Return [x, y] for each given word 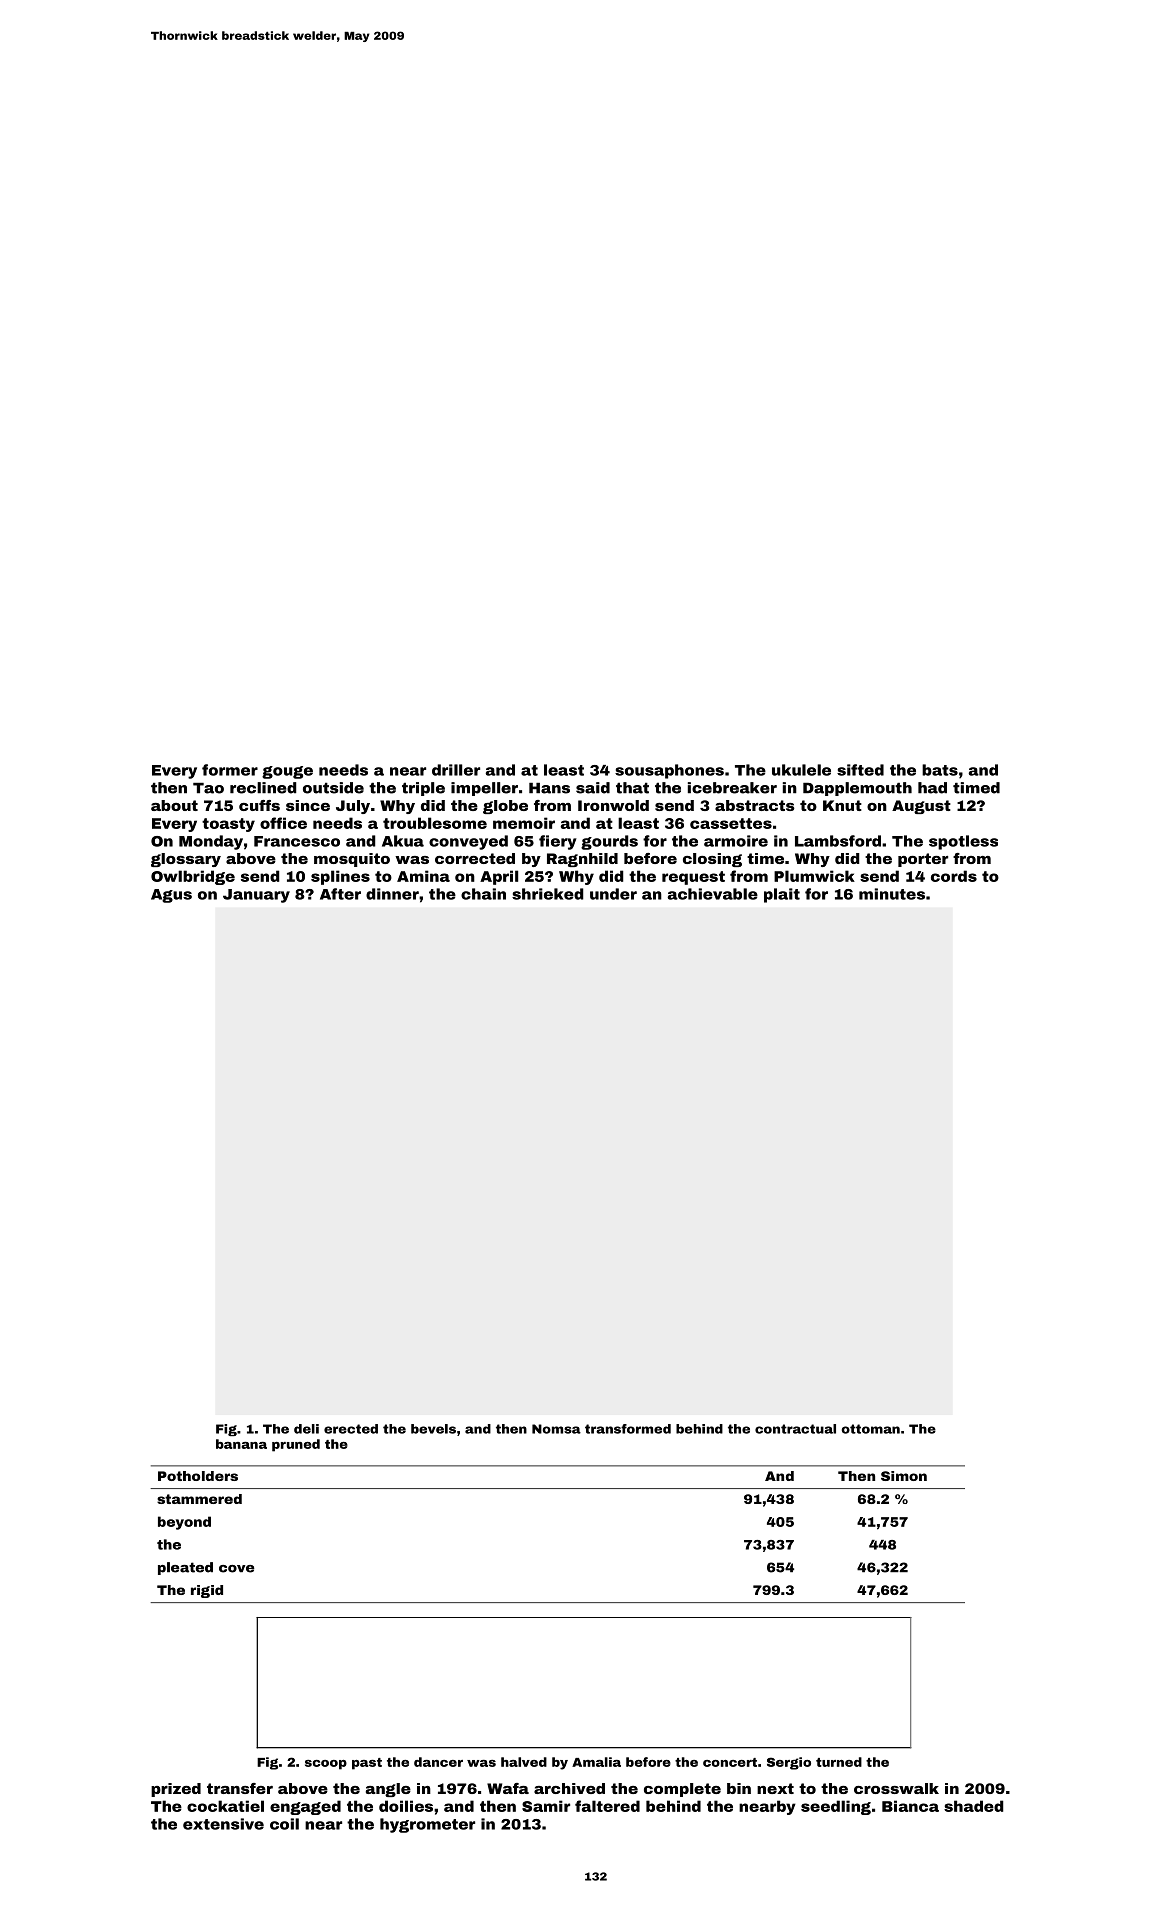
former [230, 770]
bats [940, 770]
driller [456, 770]
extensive [223, 1824]
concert [730, 1762]
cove [237, 1569]
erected [351, 1429]
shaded [974, 1806]
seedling [836, 1807]
